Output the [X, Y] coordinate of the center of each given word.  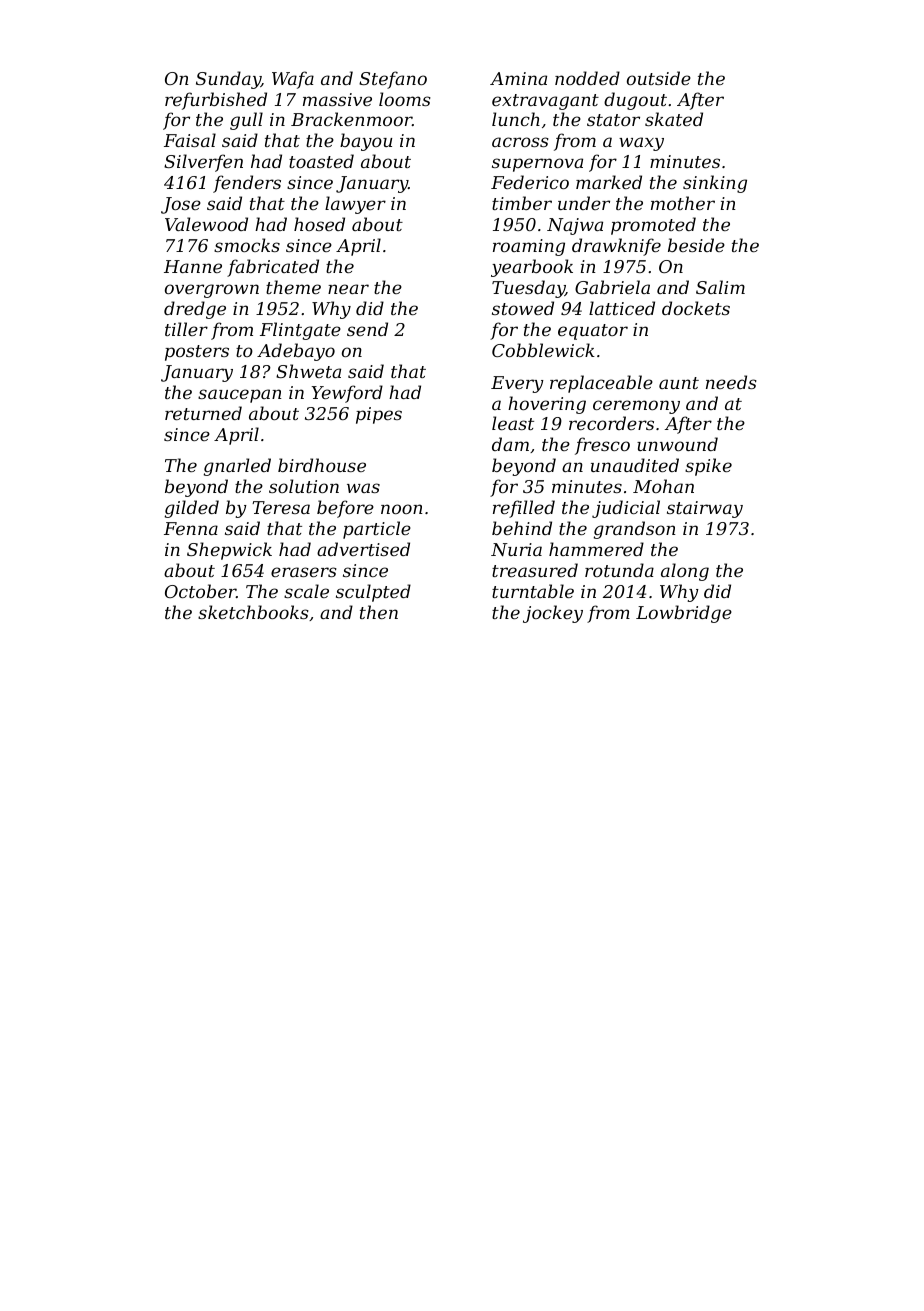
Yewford [347, 394]
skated [674, 119]
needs [731, 382]
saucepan [240, 396]
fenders [247, 184]
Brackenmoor [351, 119]
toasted [321, 161]
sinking [715, 184]
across [520, 142]
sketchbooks [253, 612]
